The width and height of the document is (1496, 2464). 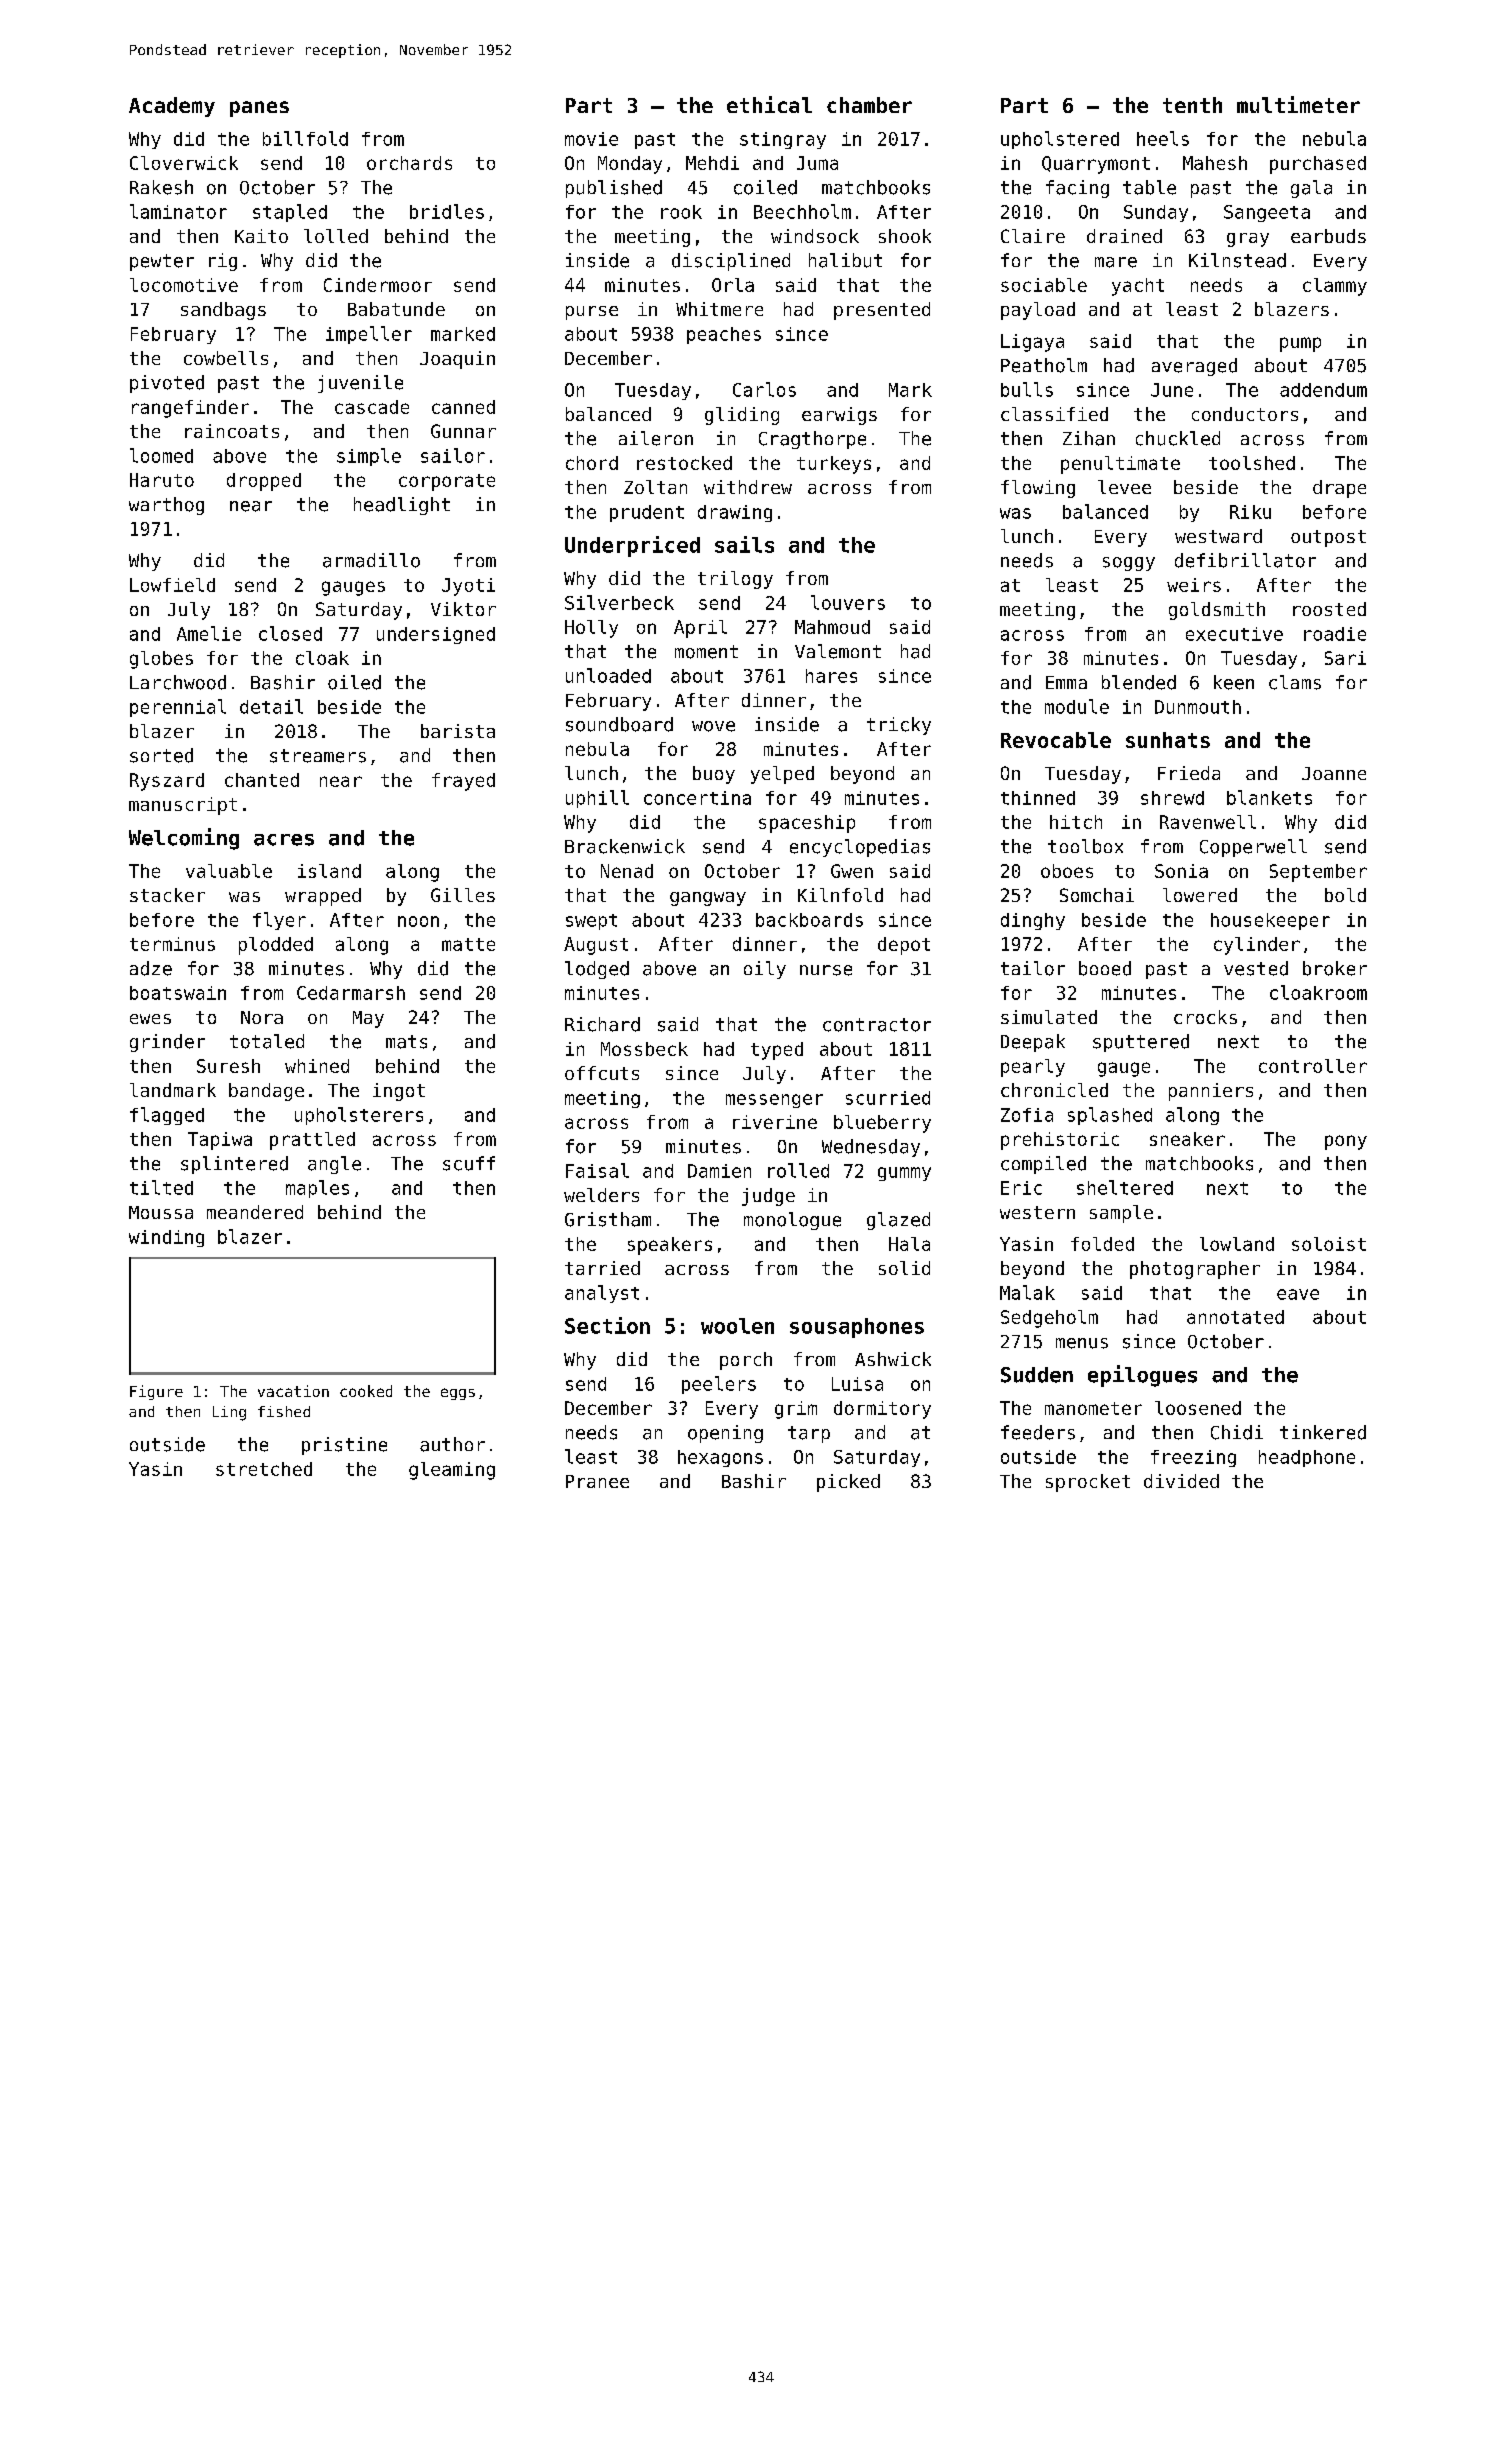 I want to click on Underpriced, so click(x=632, y=546).
